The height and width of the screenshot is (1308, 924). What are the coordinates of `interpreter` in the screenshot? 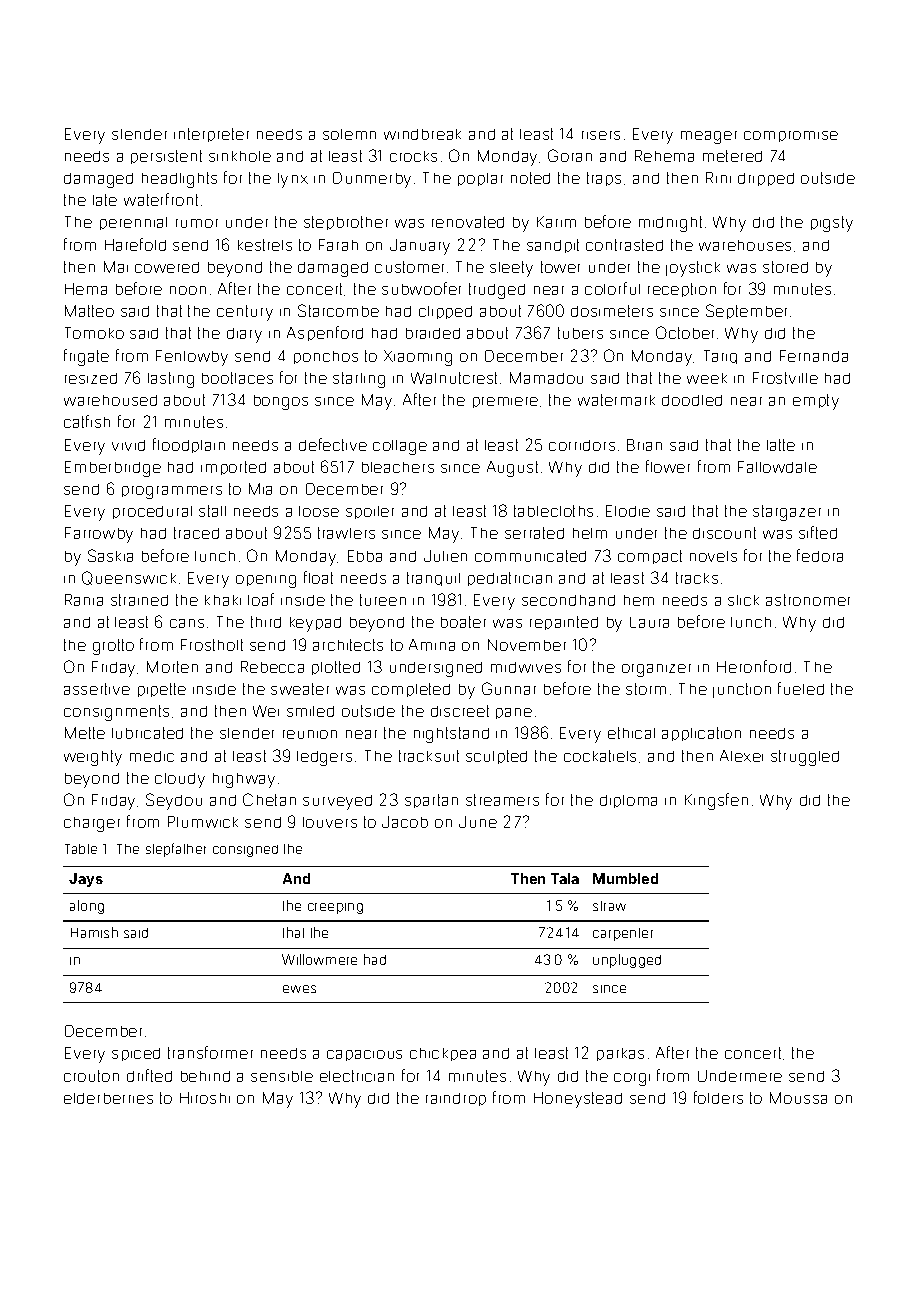 It's located at (211, 135).
